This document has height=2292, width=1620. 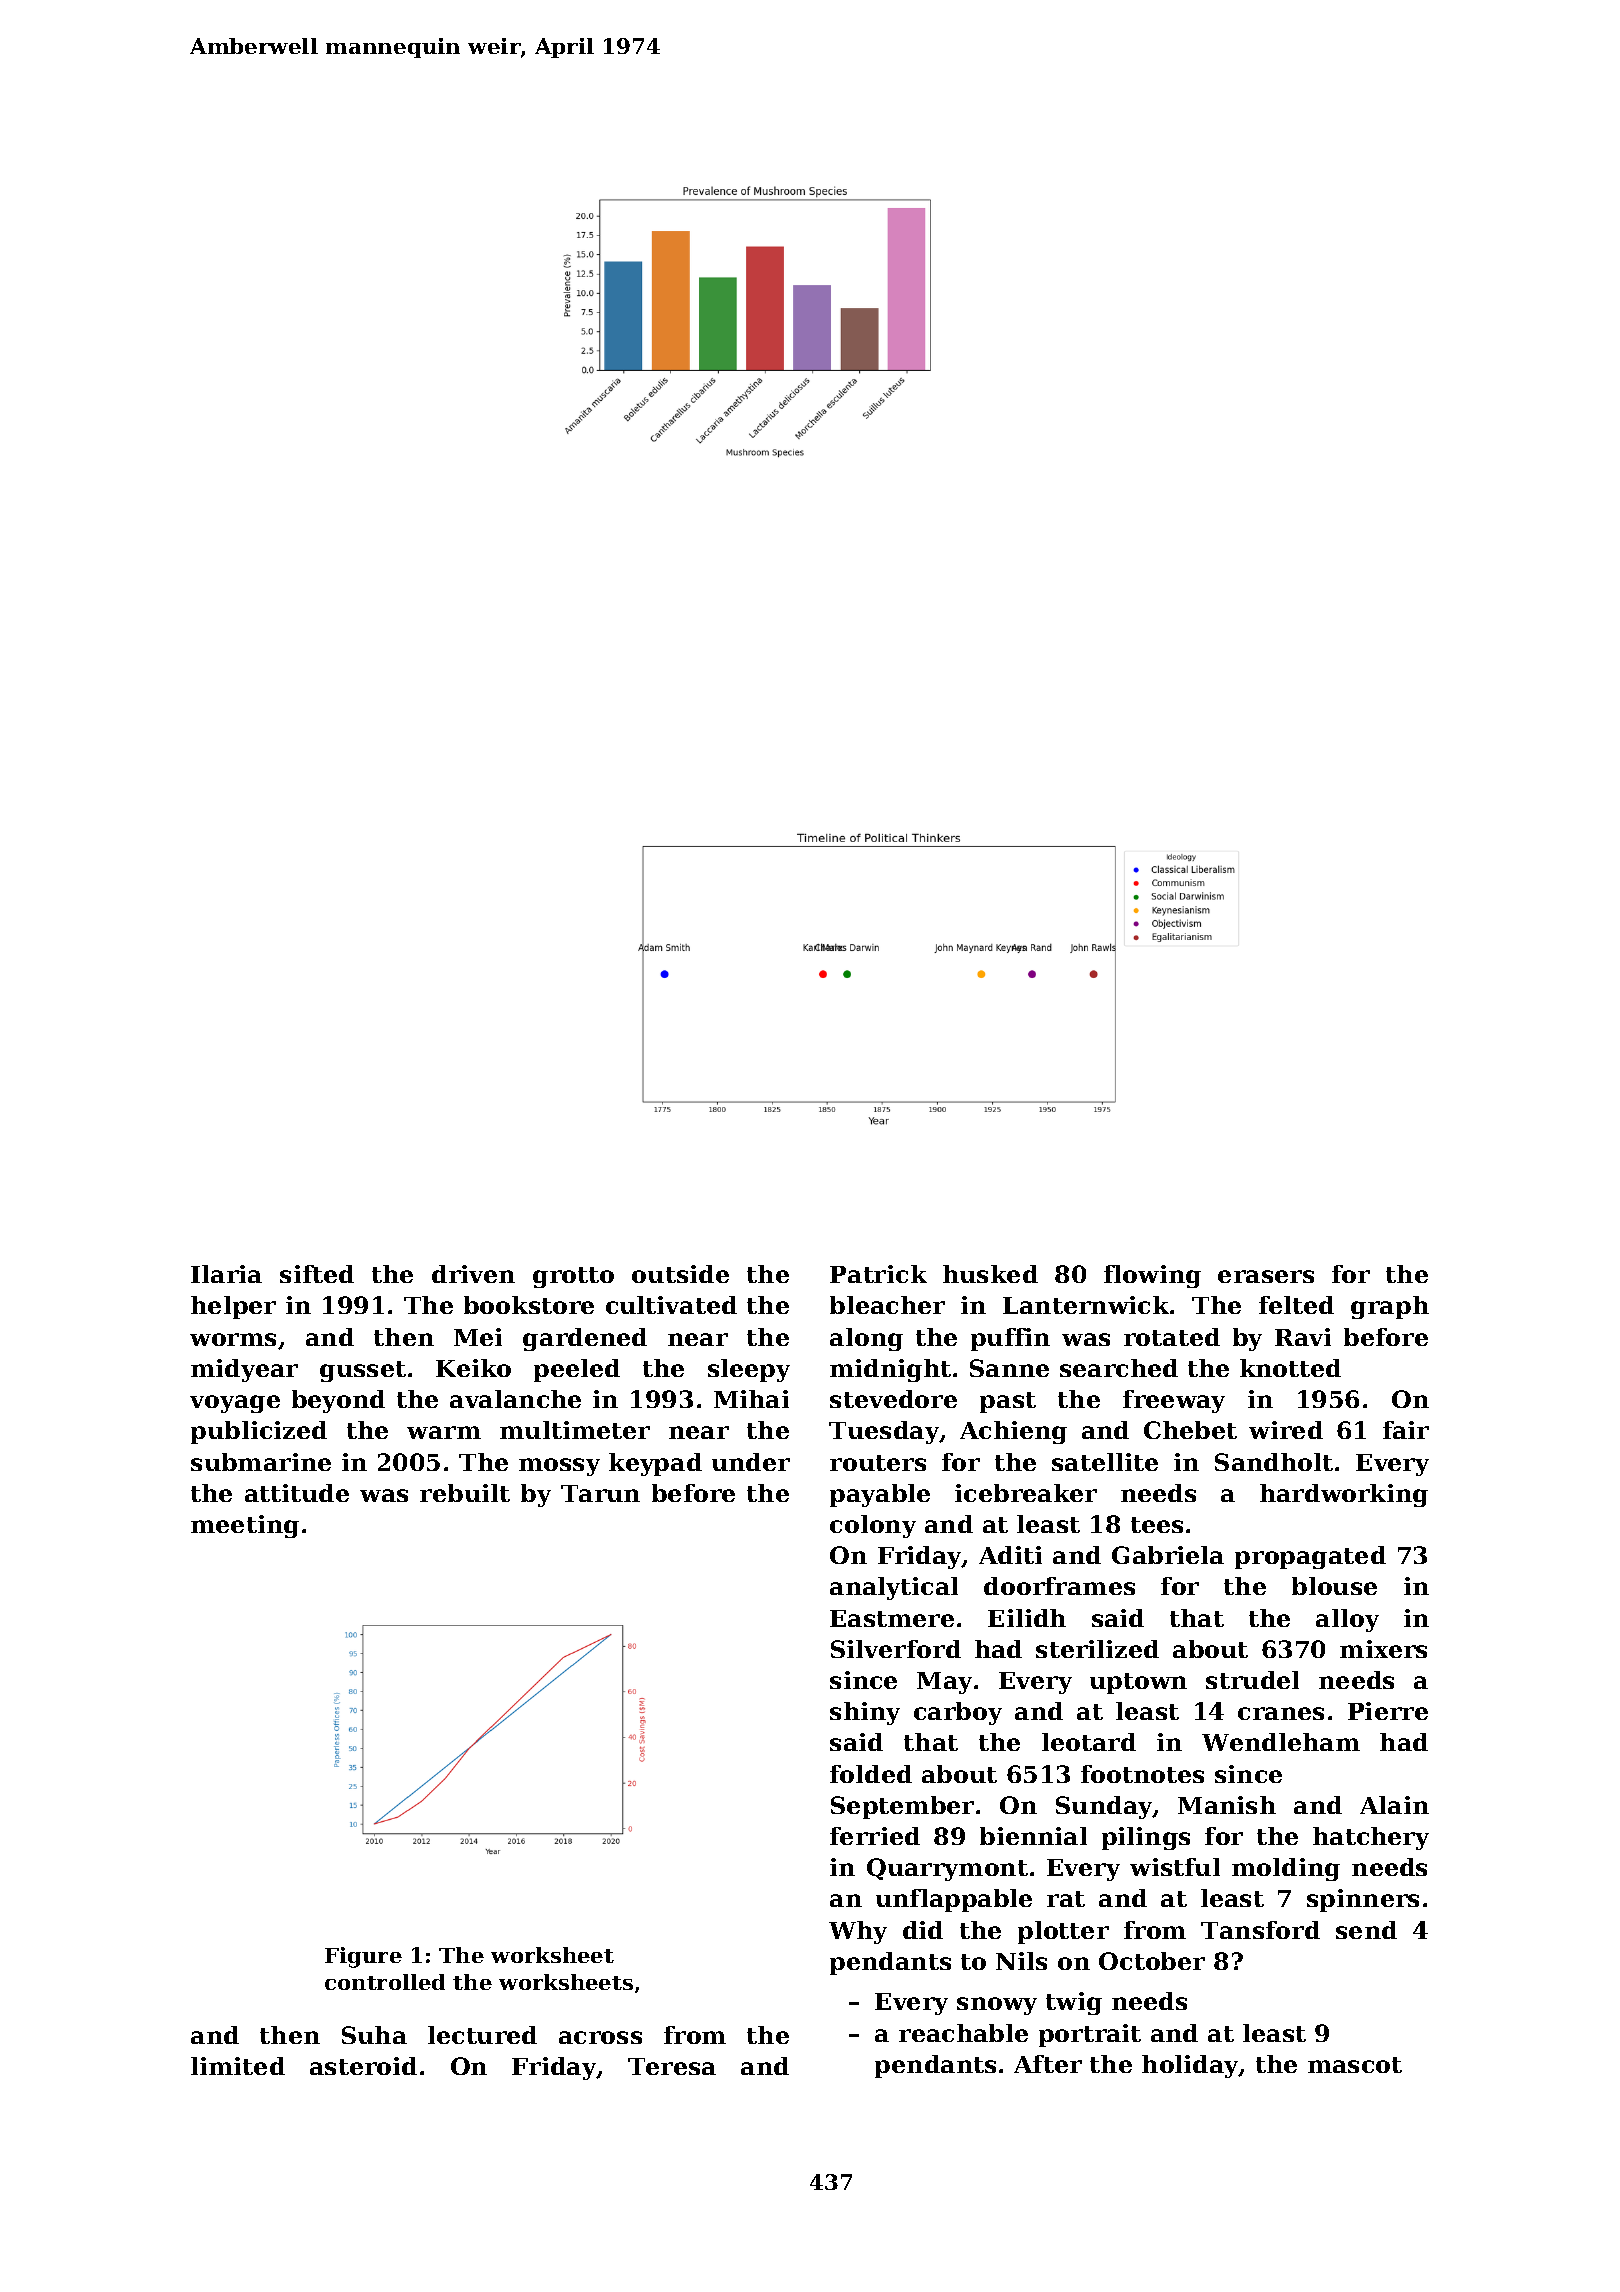 I want to click on spinners, so click(x=1363, y=1900).
